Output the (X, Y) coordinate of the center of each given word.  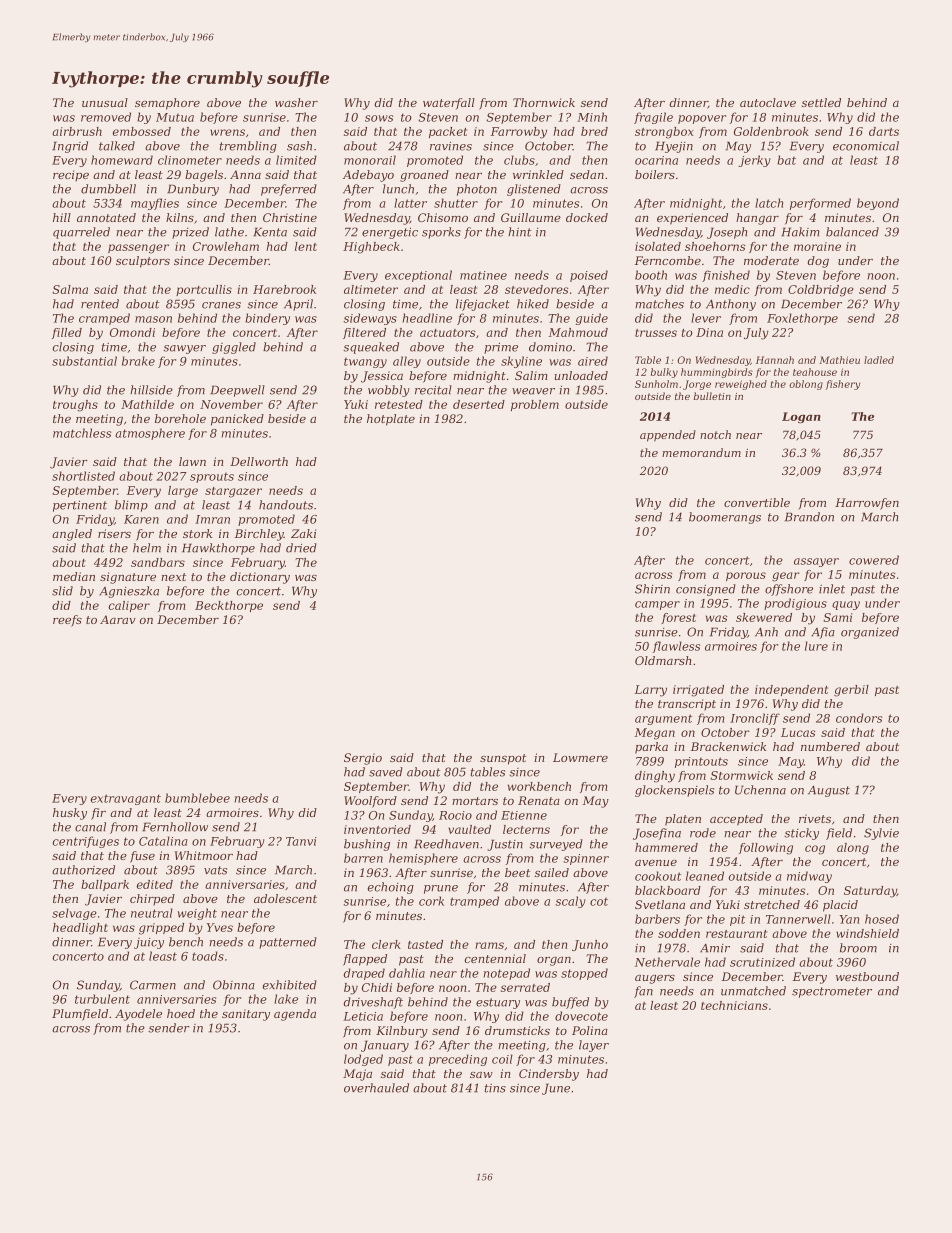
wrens (227, 132)
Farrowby (519, 133)
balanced (852, 232)
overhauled (376, 1088)
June (556, 1089)
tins (495, 1088)
